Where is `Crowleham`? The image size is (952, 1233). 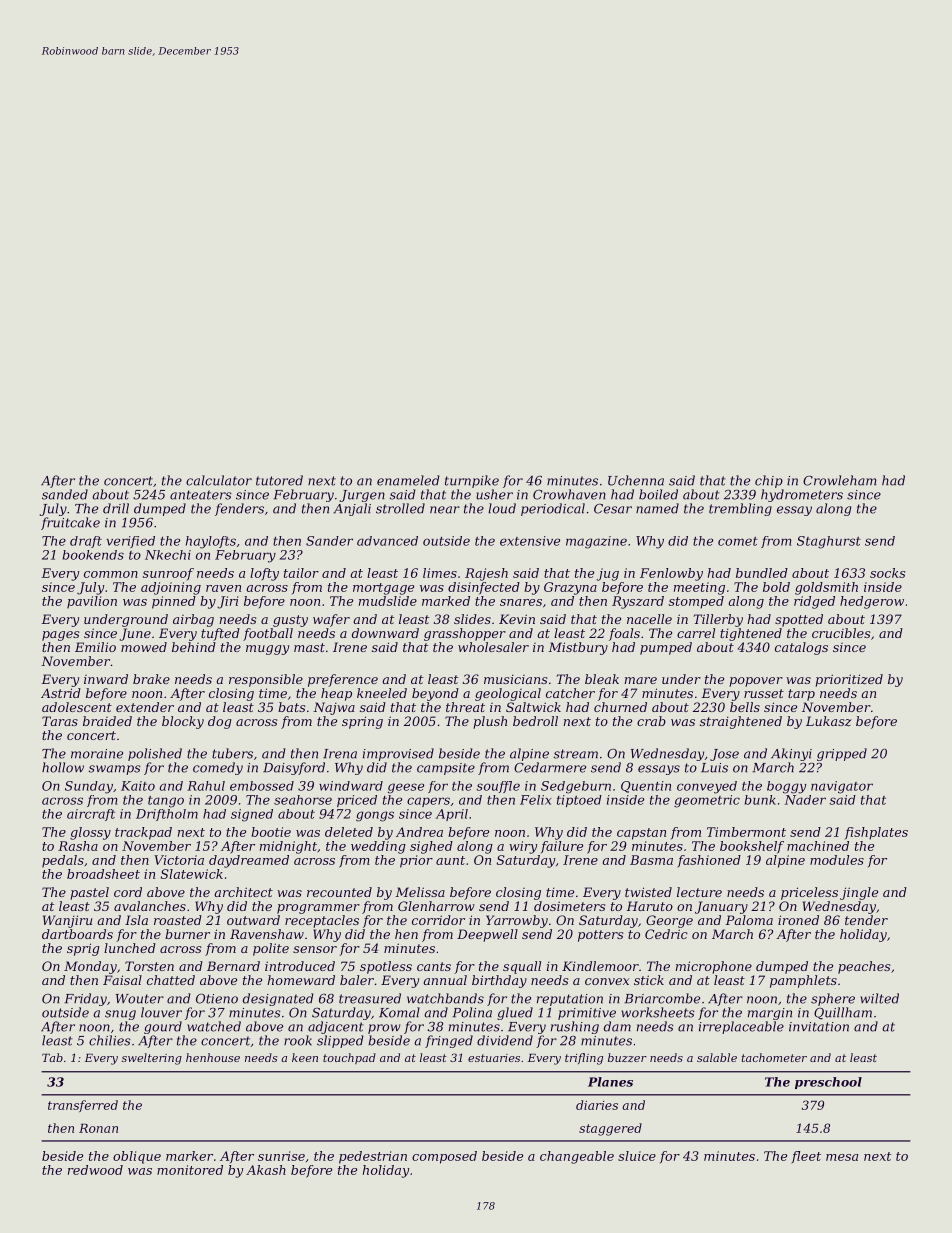
Crowleham is located at coordinates (839, 480).
